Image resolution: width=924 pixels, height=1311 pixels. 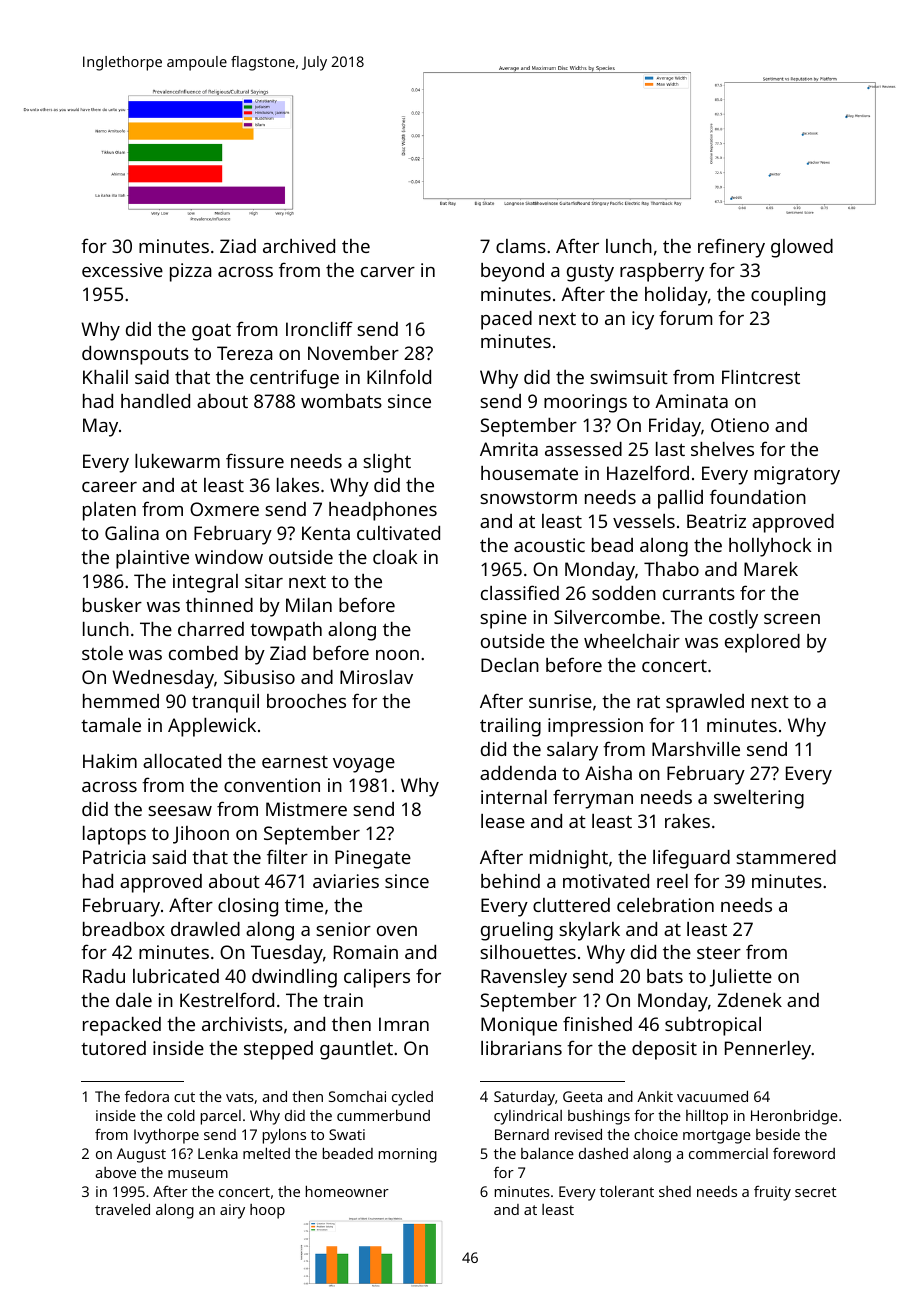 I want to click on clams, so click(x=521, y=246).
